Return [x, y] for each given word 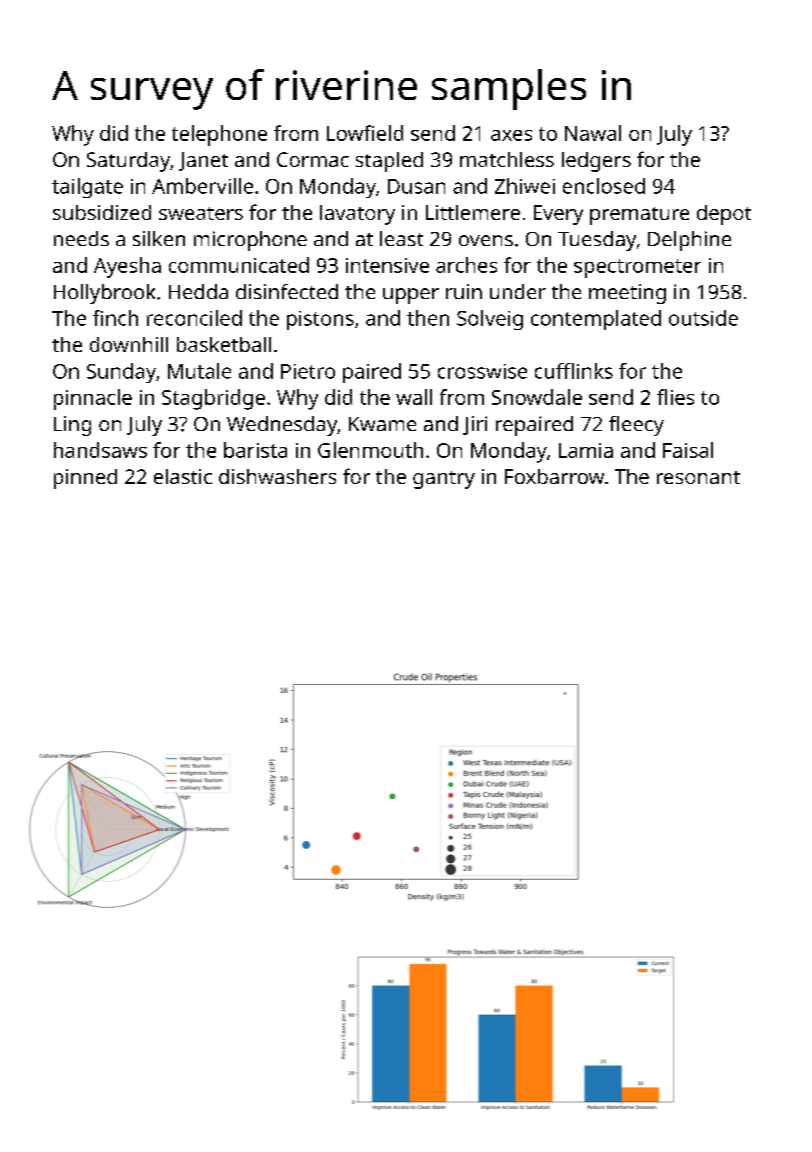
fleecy [636, 426]
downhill [129, 344]
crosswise [482, 371]
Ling [72, 426]
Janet [203, 161]
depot [724, 215]
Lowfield [365, 133]
